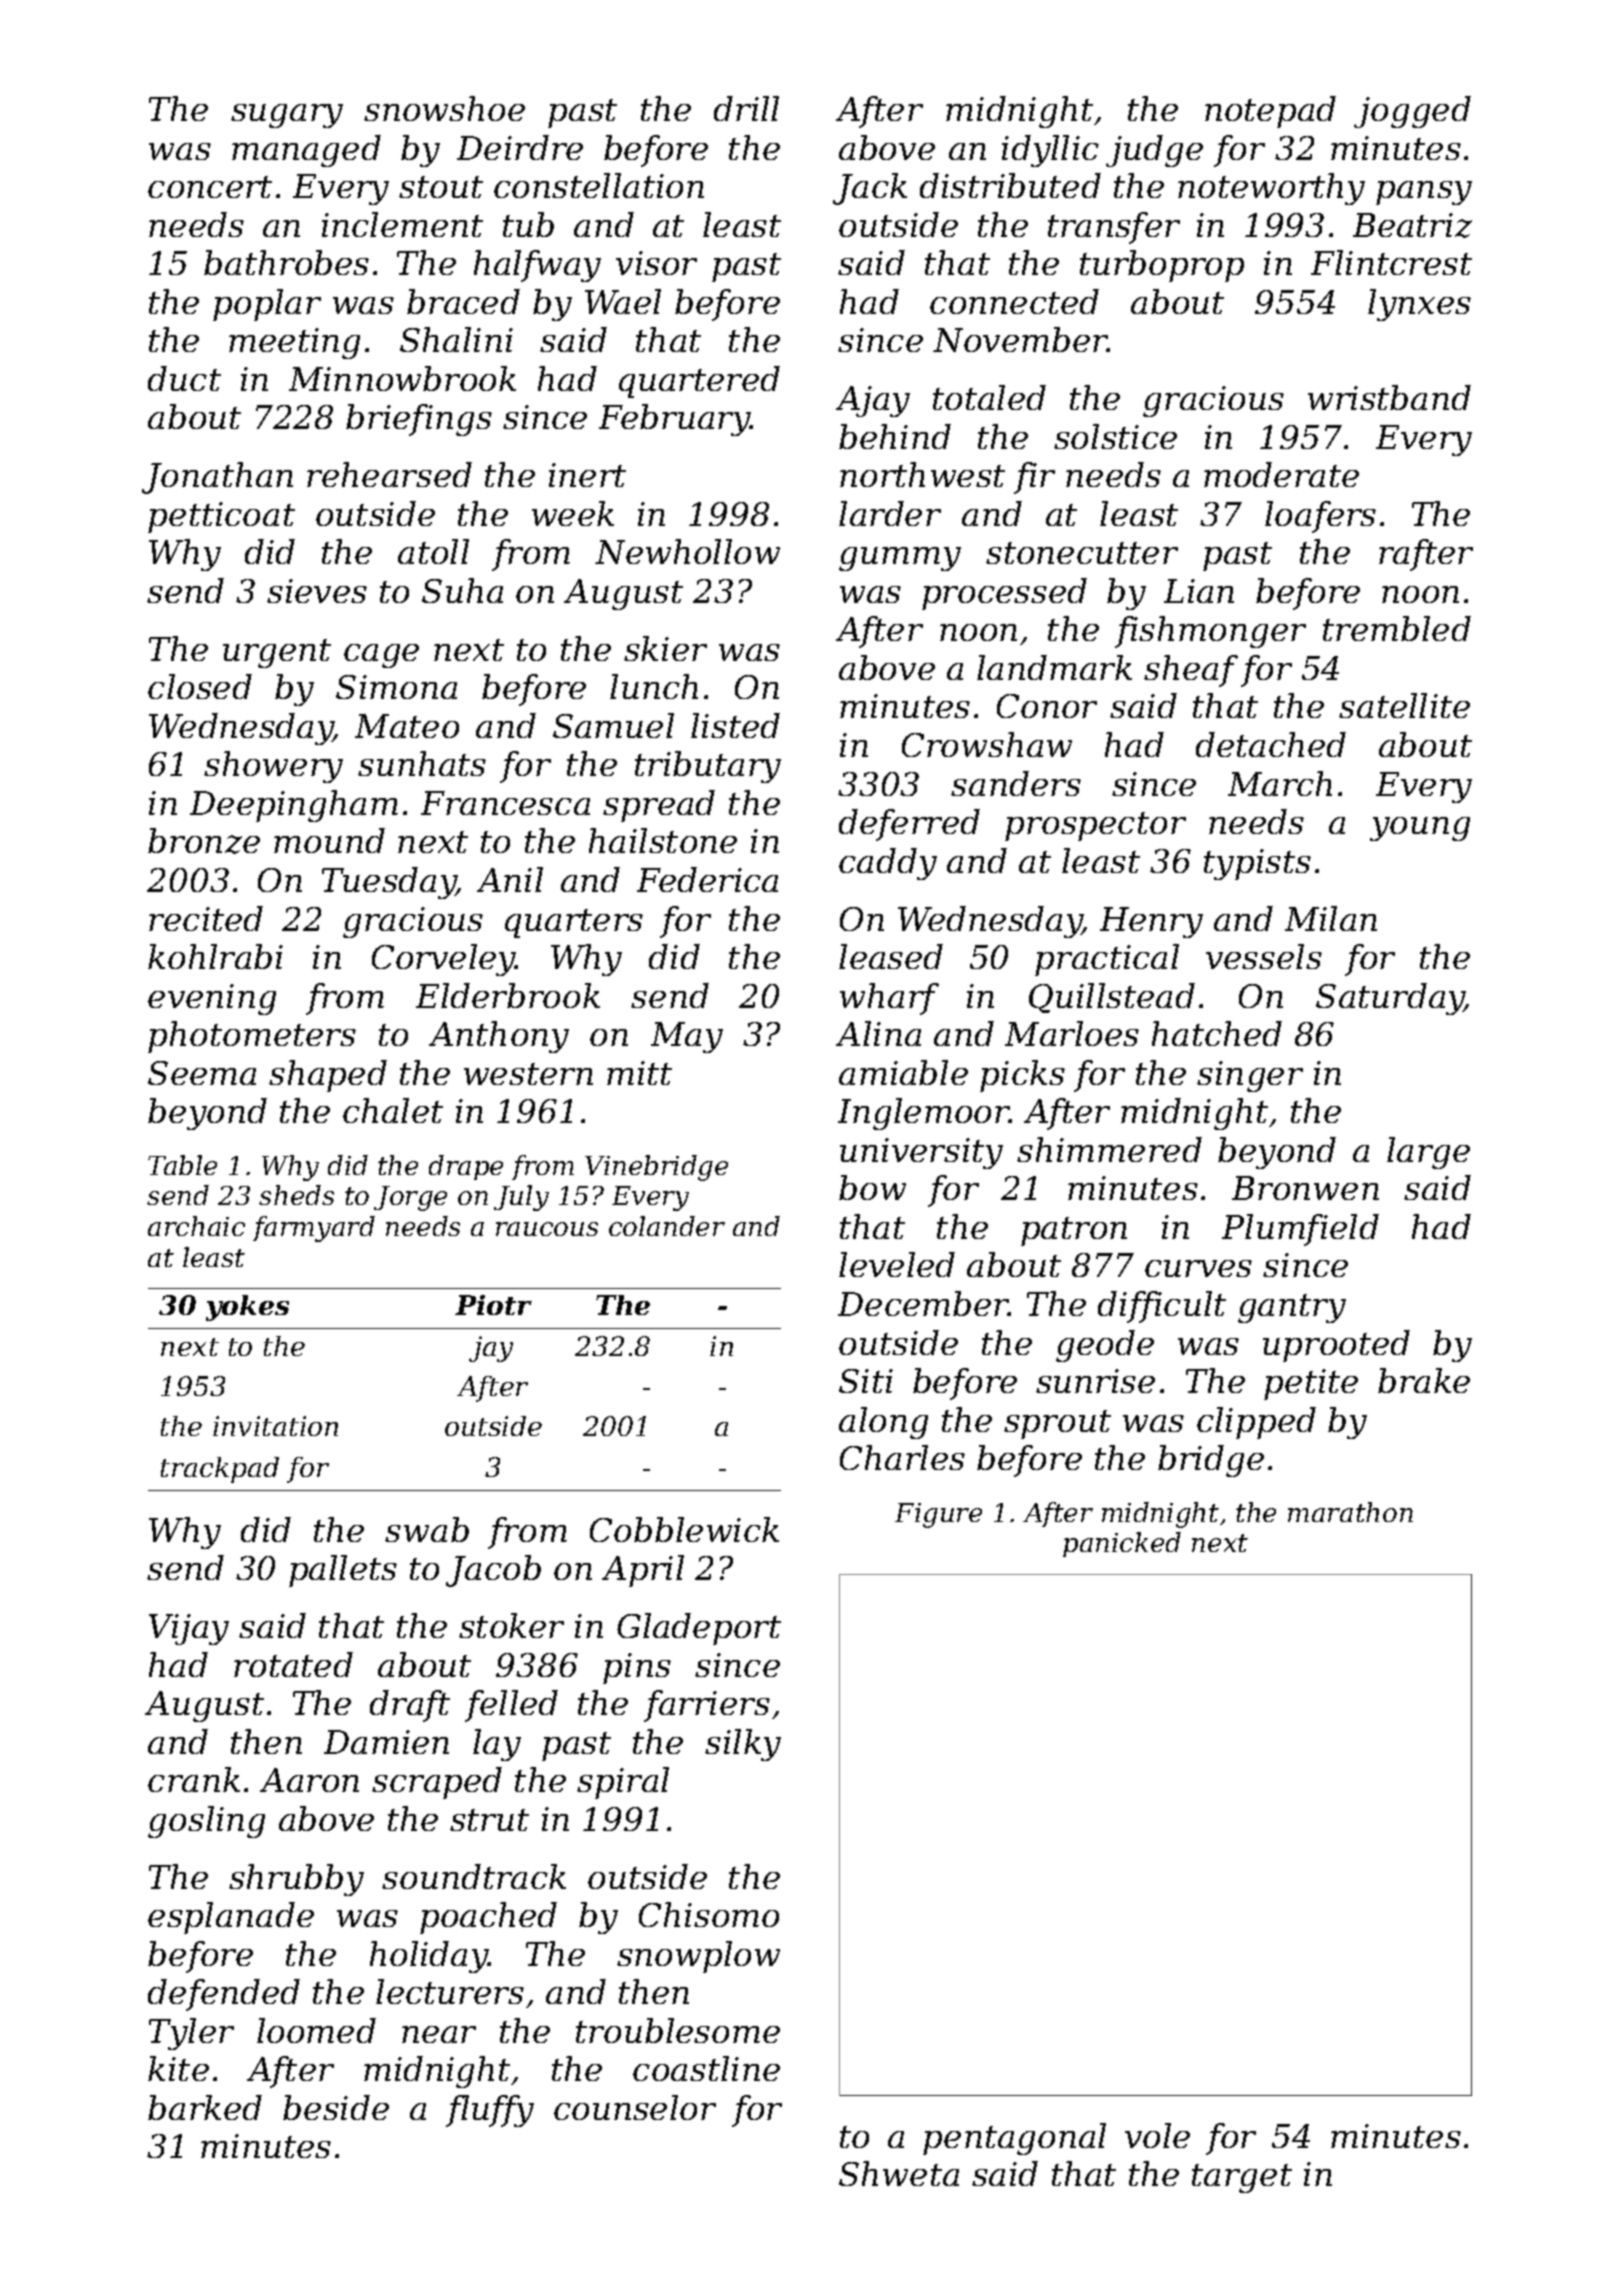  I want to click on raucous, so click(547, 1229).
